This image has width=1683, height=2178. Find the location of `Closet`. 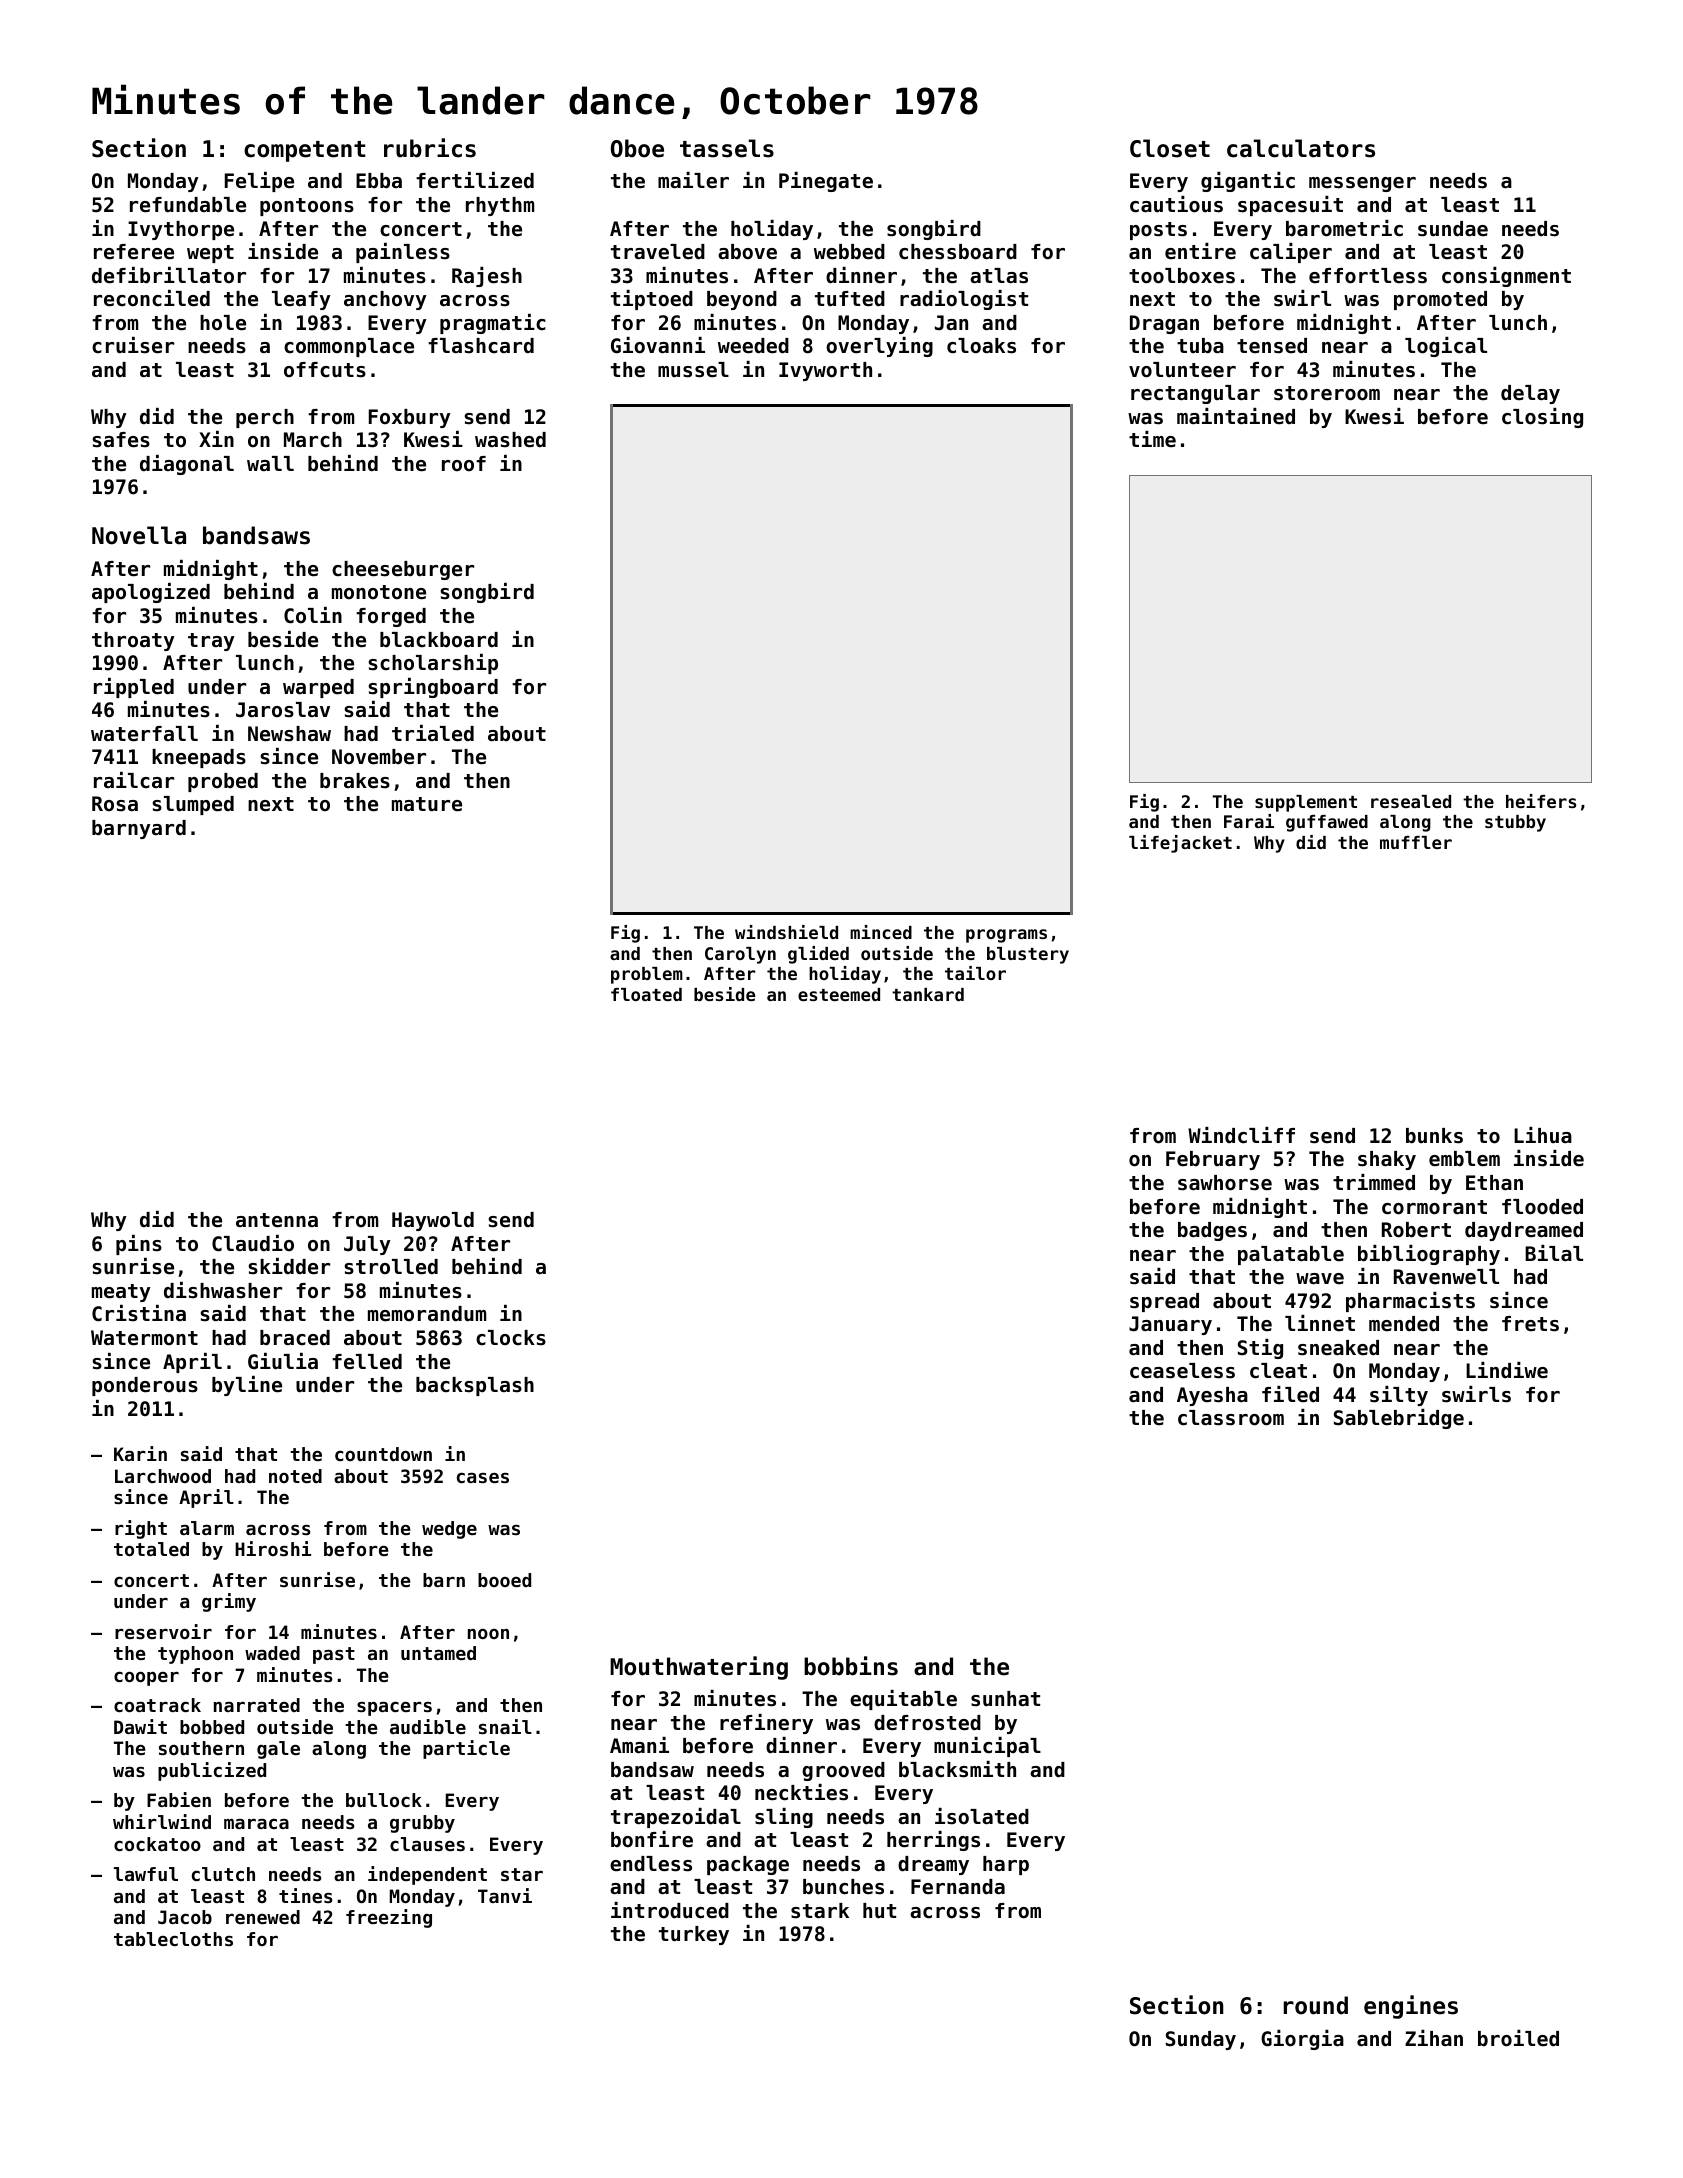

Closet is located at coordinates (1170, 148).
